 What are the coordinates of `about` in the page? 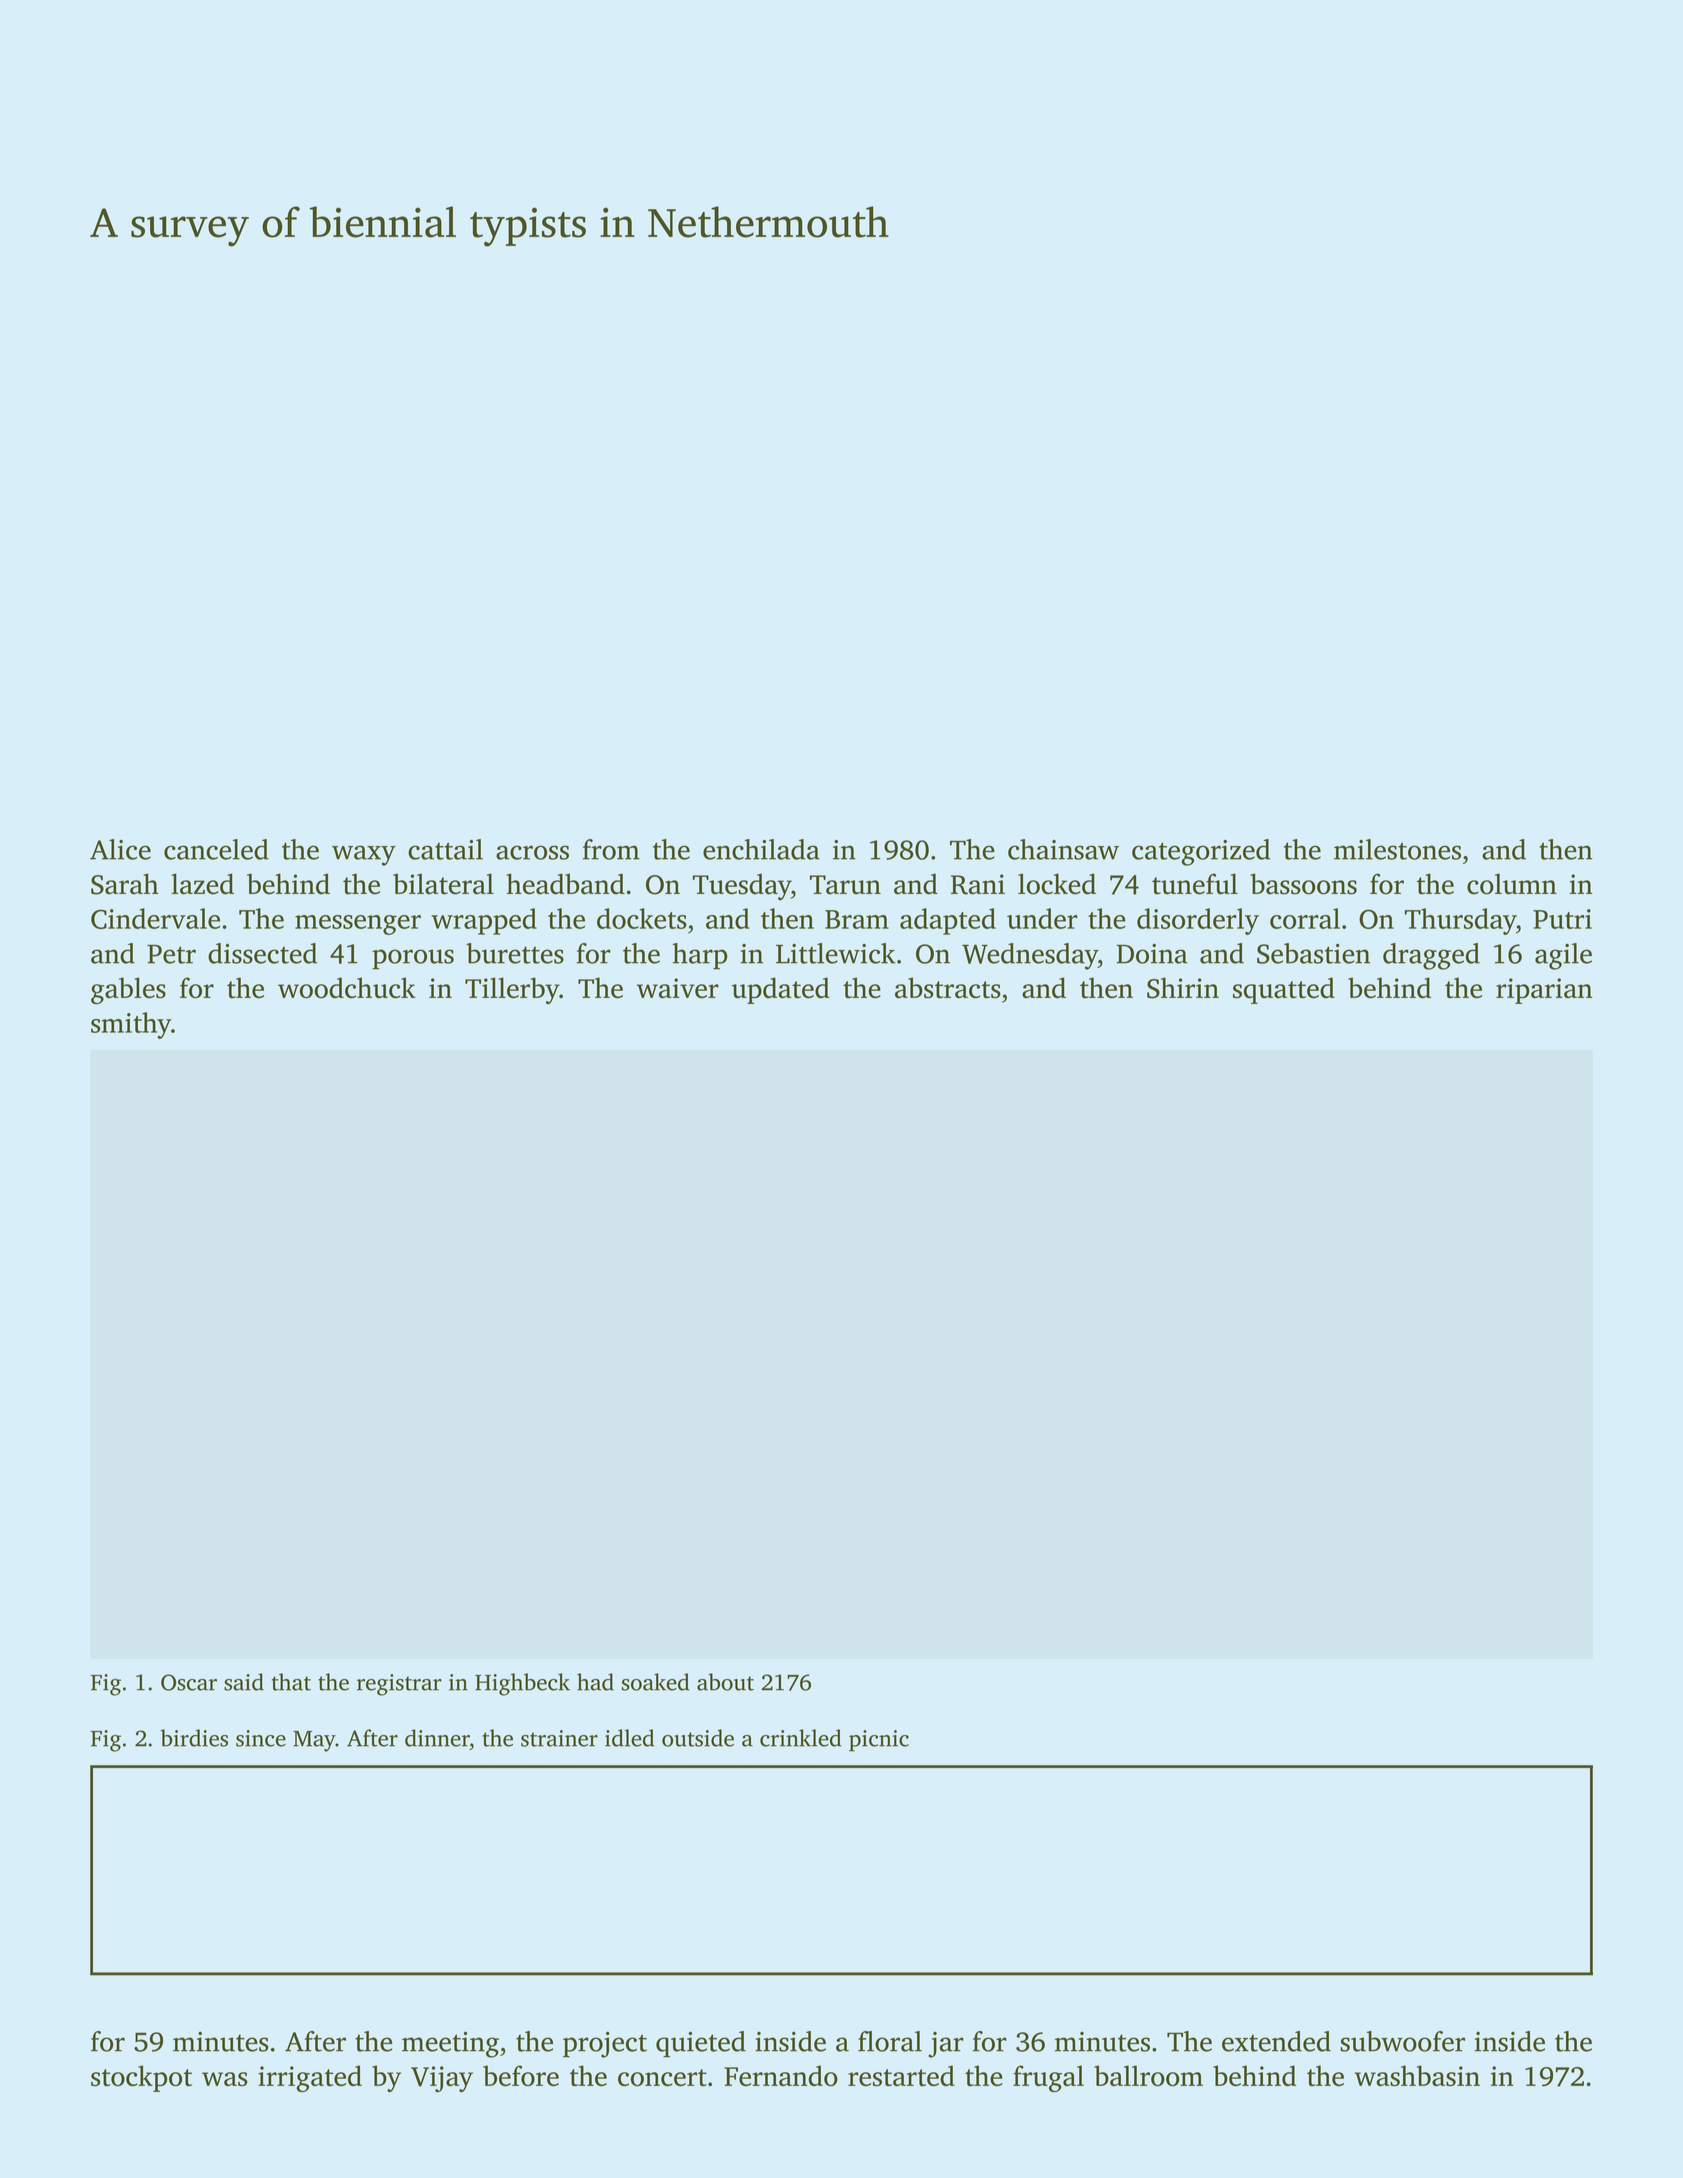 It's located at (725, 1682).
